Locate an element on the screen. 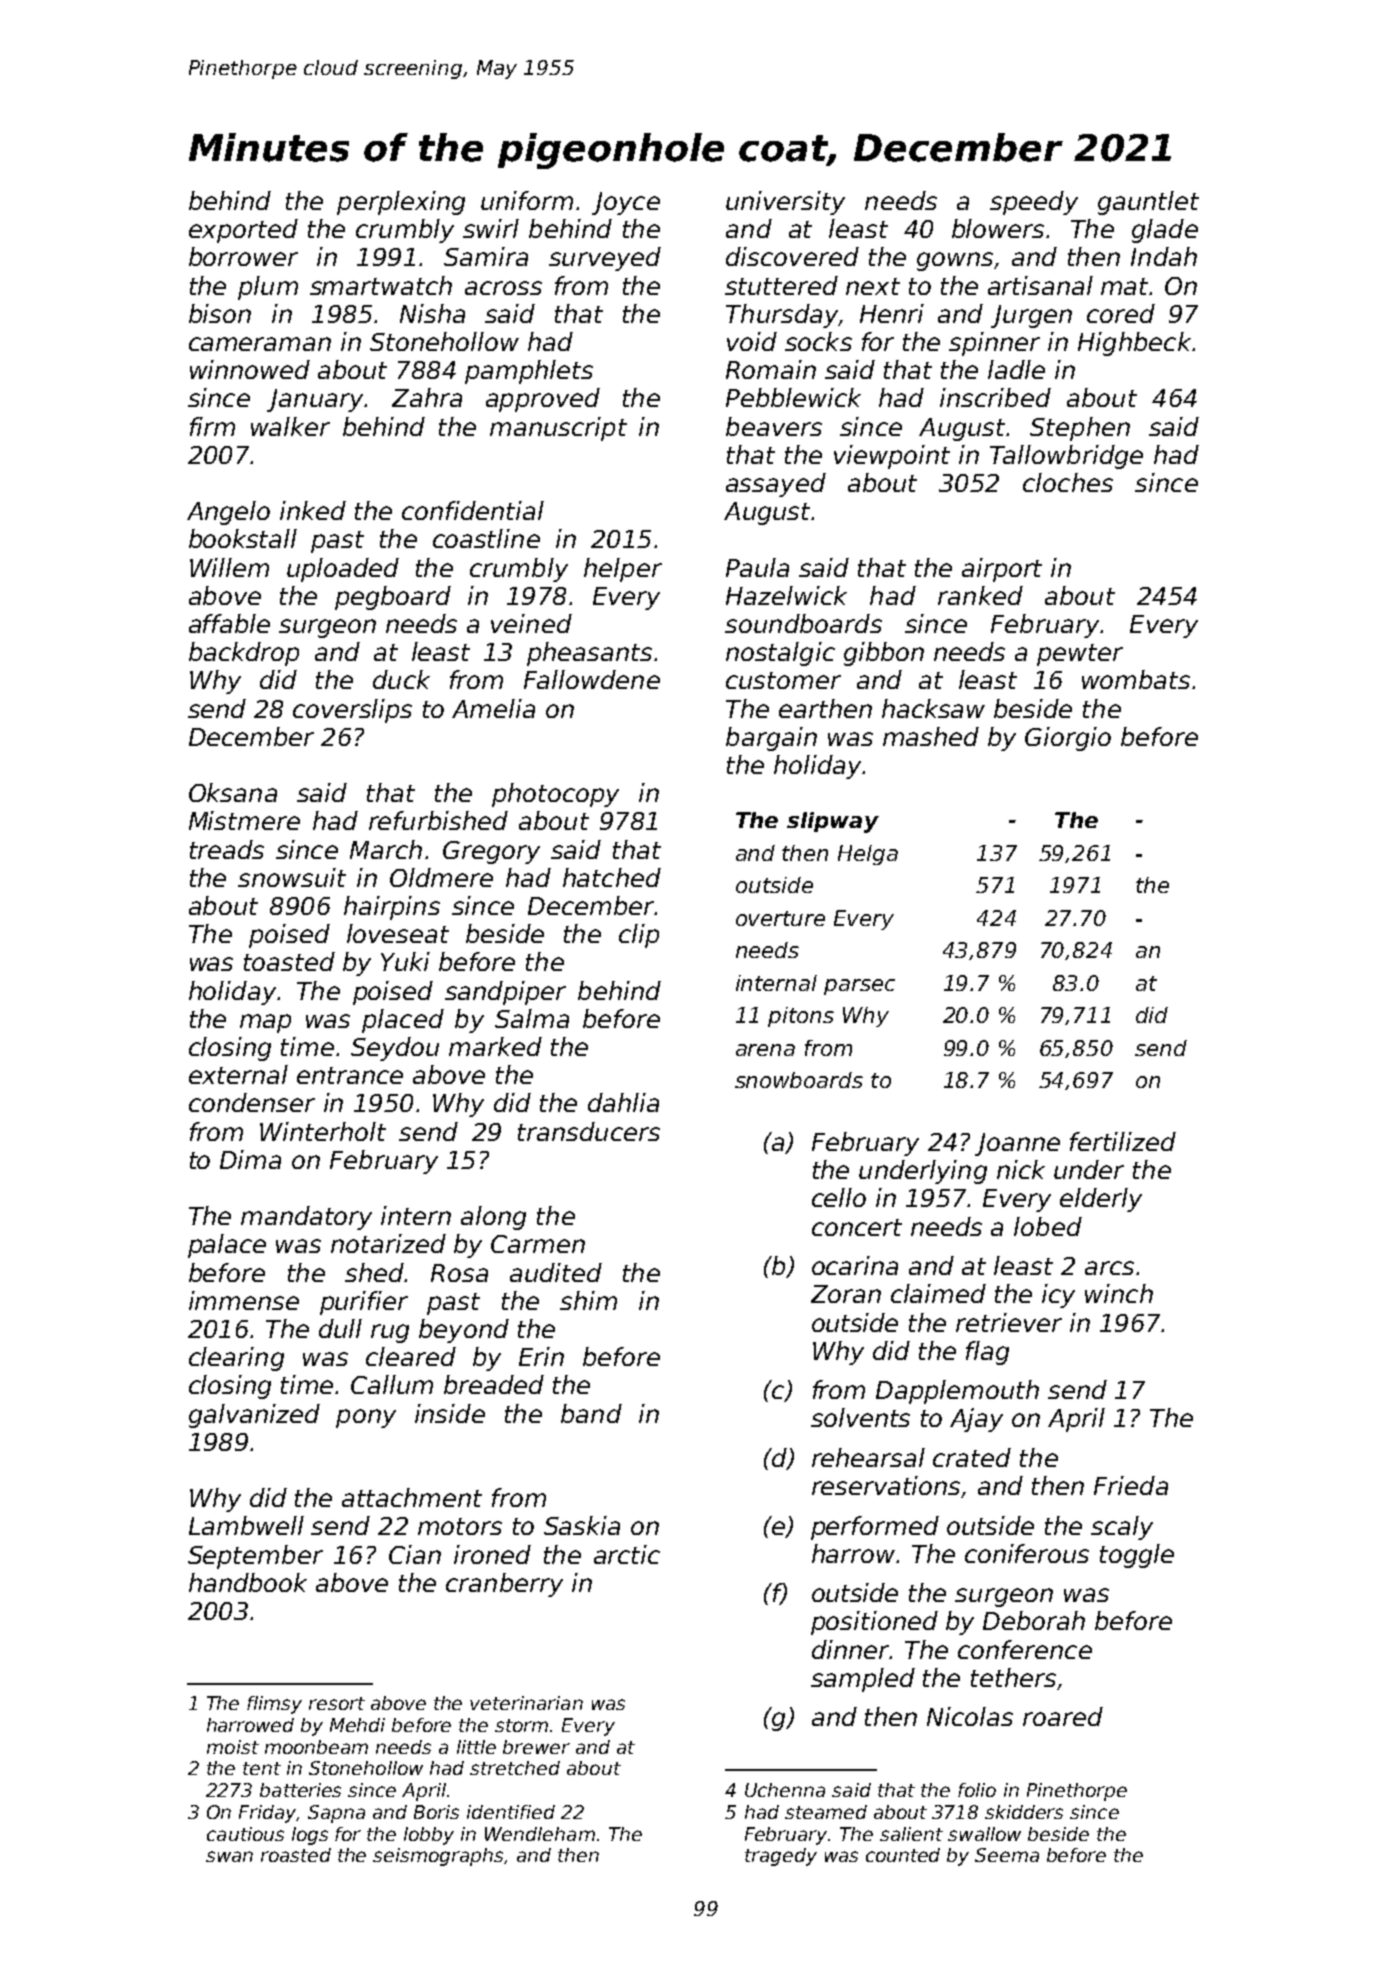 The width and height of the screenshot is (1386, 1969). dahlia is located at coordinates (623, 1102).
